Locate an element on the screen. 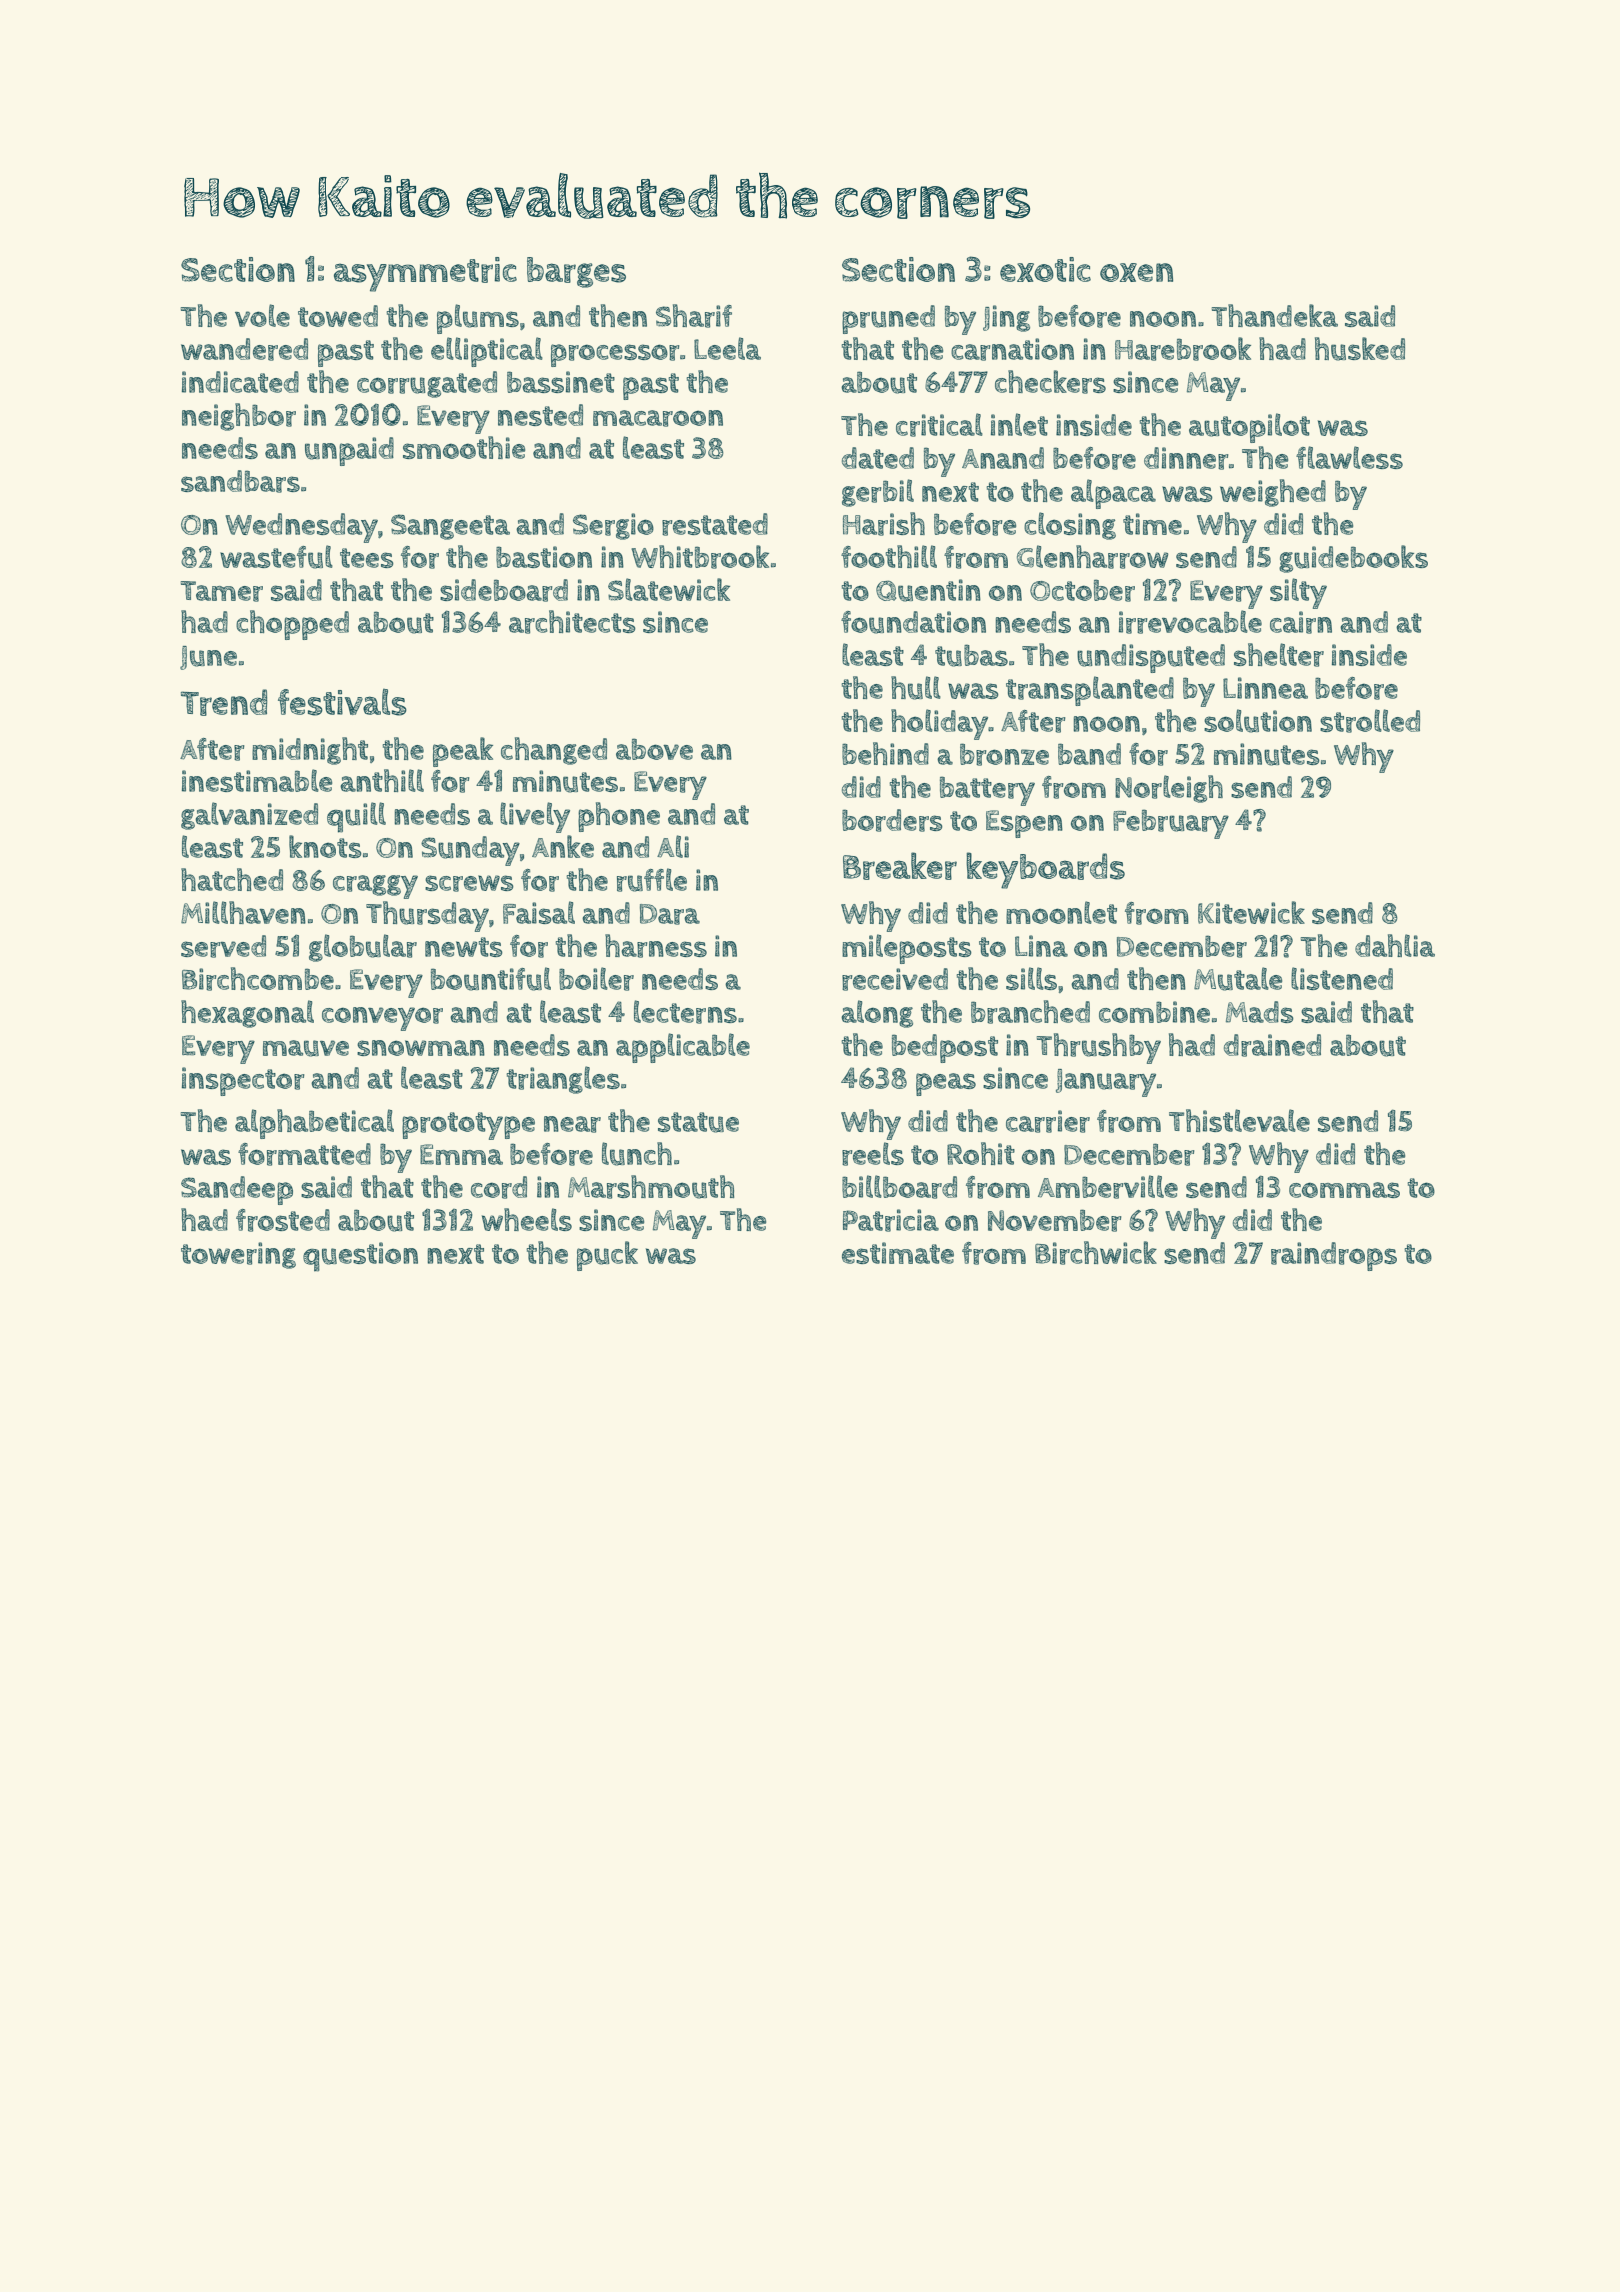  wasteful is located at coordinates (276, 557).
